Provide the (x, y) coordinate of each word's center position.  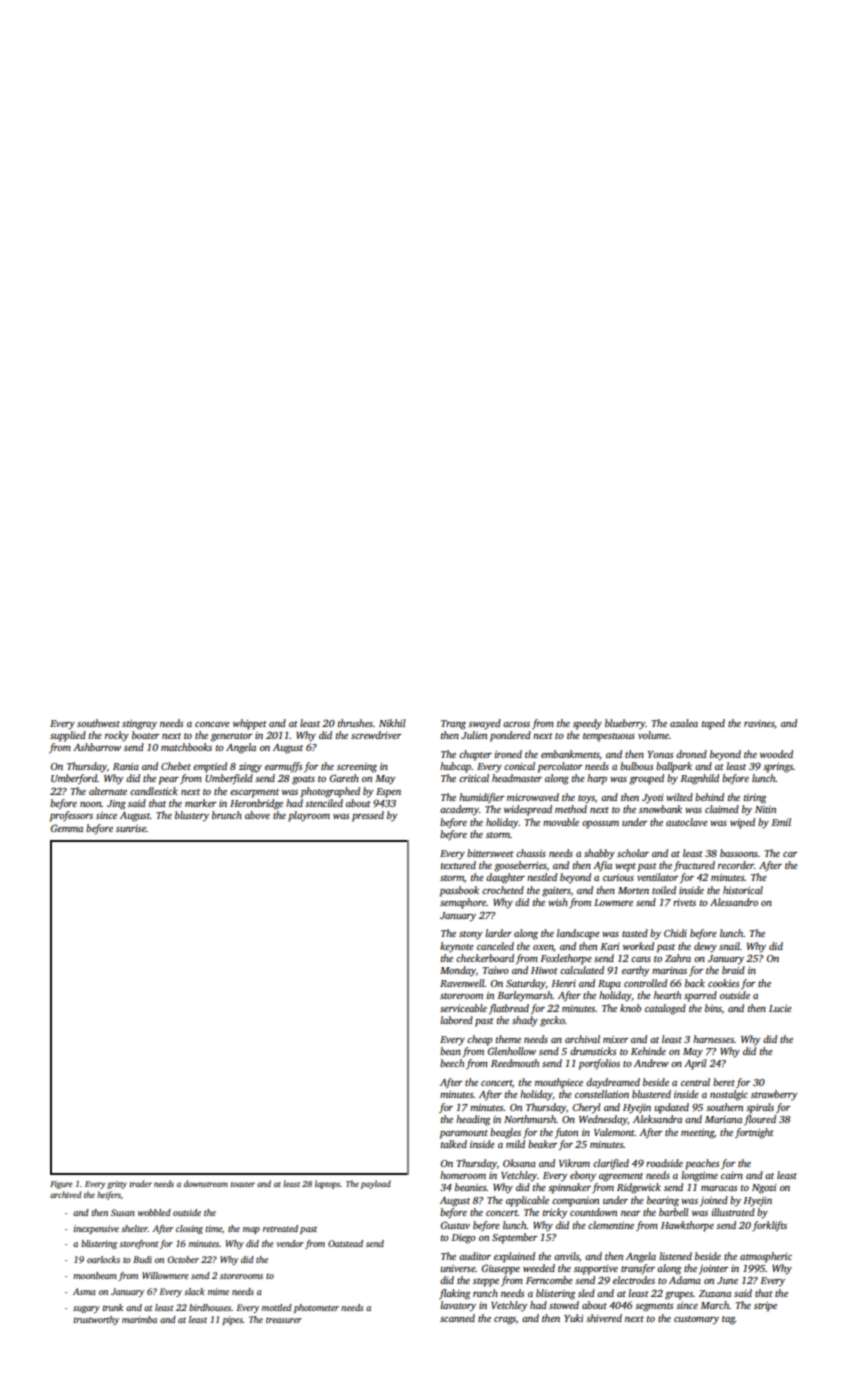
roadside (664, 1163)
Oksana (519, 1163)
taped (713, 724)
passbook (459, 891)
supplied (68, 736)
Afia (602, 866)
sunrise (131, 828)
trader (140, 1183)
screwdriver (376, 735)
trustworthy (96, 1320)
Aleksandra (657, 1119)
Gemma (67, 828)
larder (498, 933)
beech (452, 1063)
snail (729, 946)
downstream (206, 1183)
